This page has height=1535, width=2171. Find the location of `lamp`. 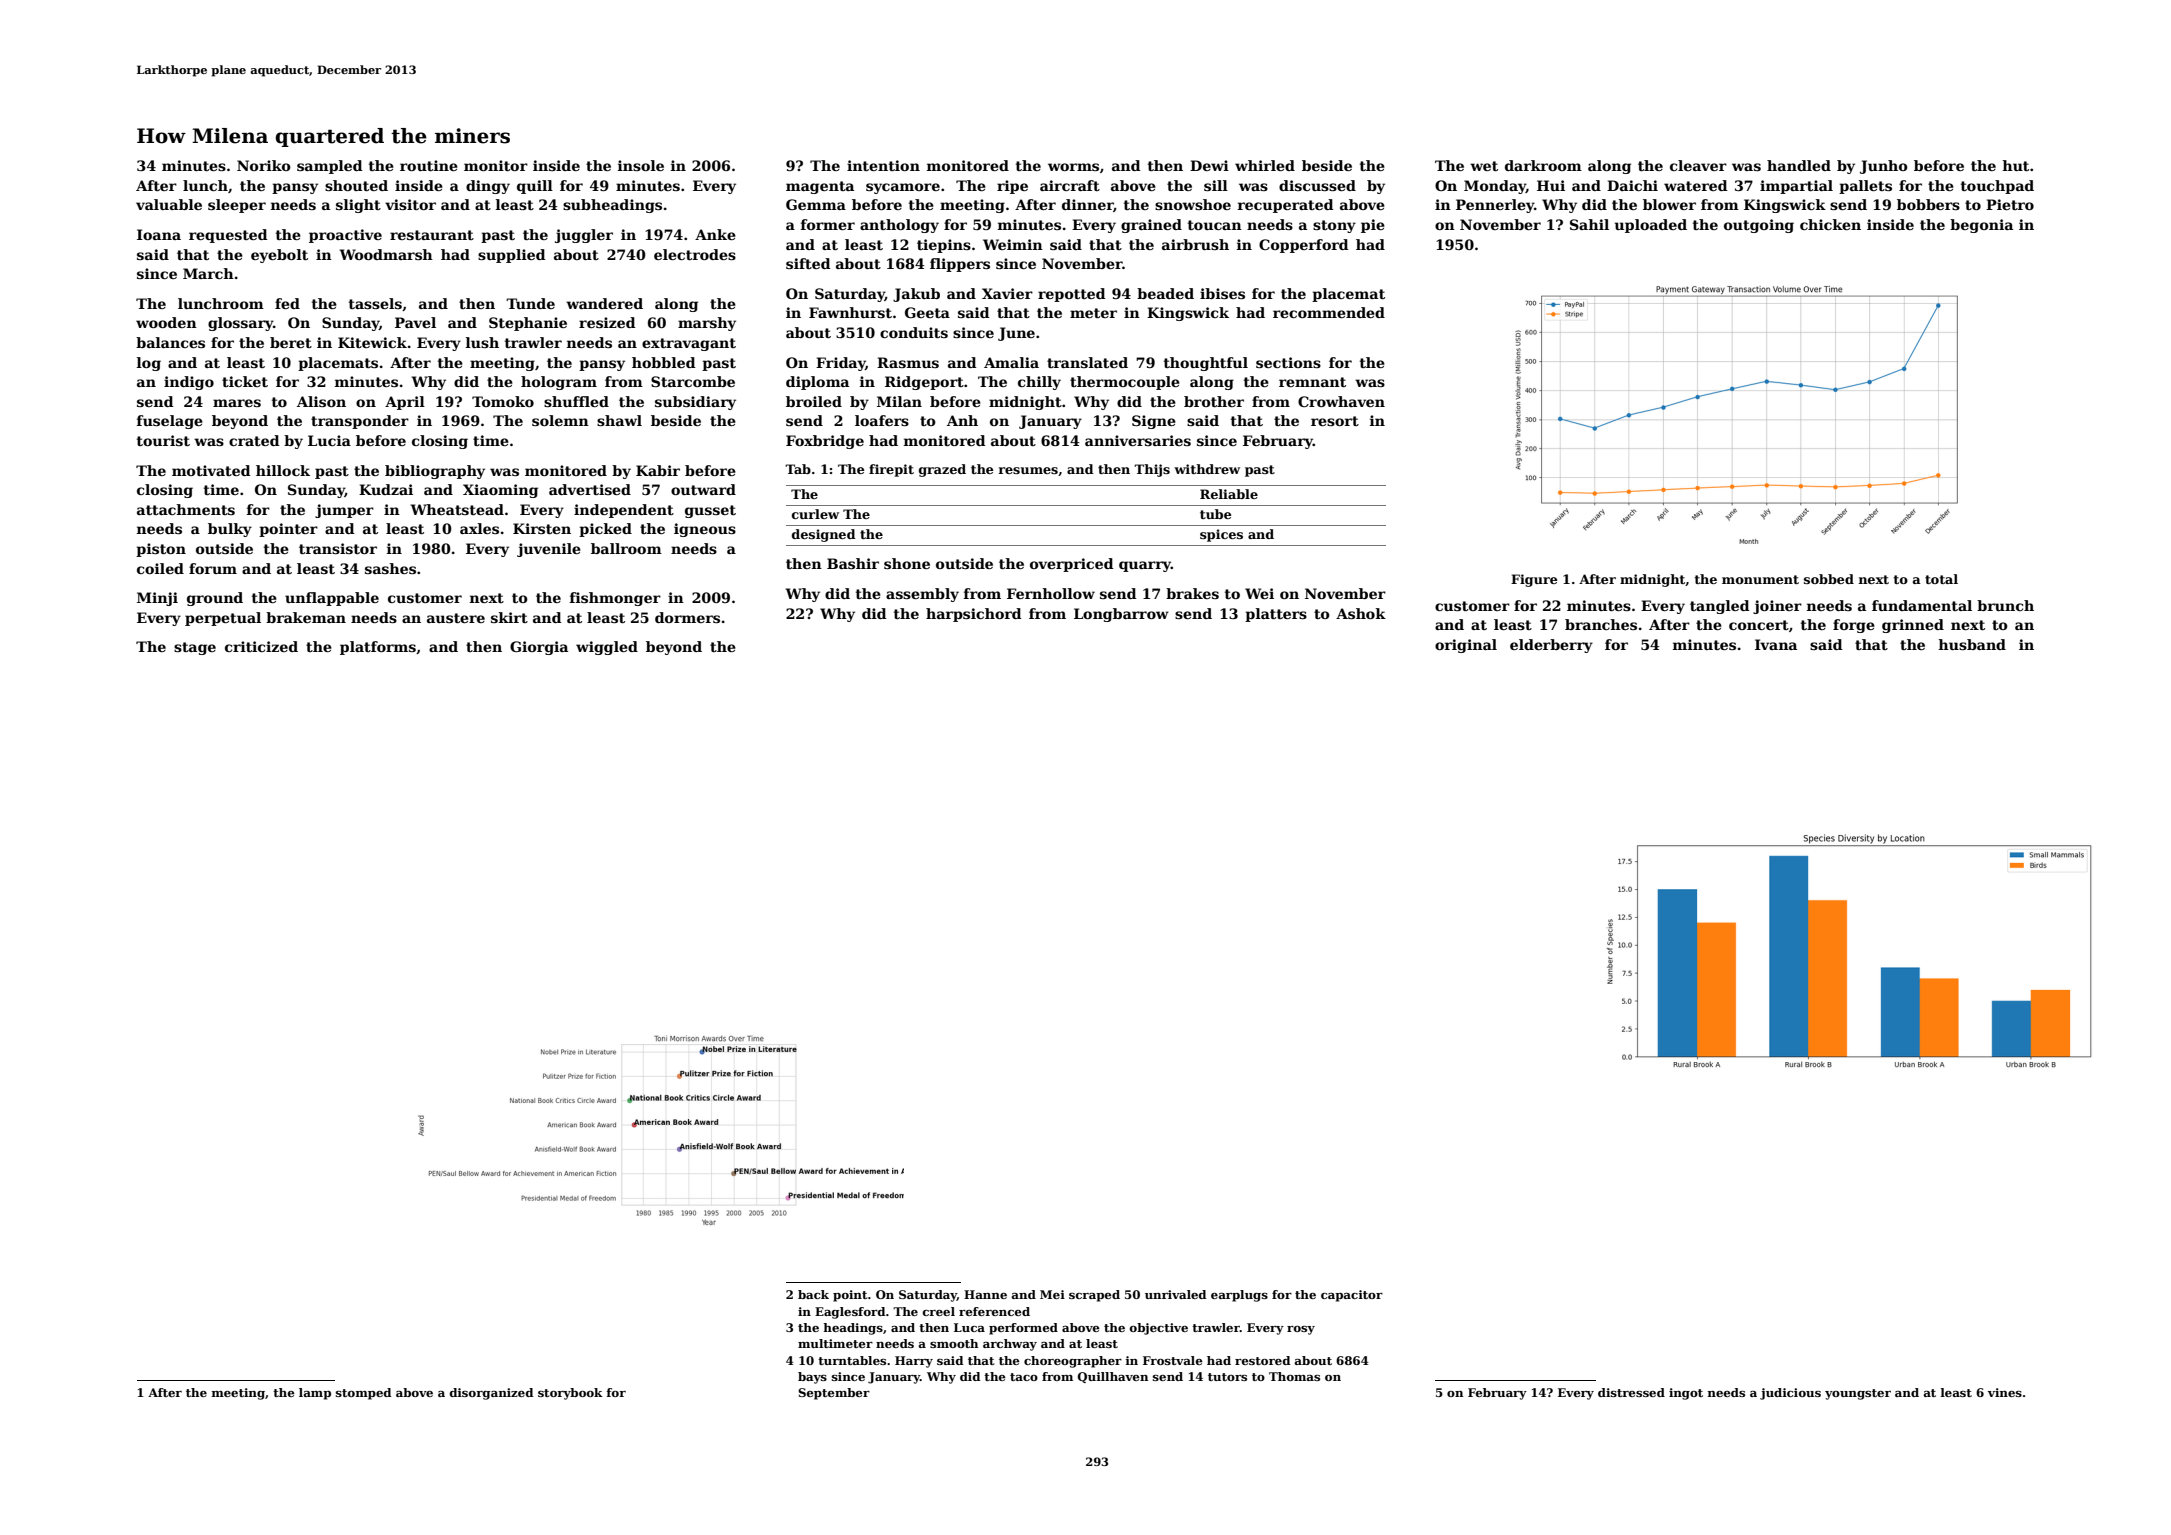

lamp is located at coordinates (315, 1394).
